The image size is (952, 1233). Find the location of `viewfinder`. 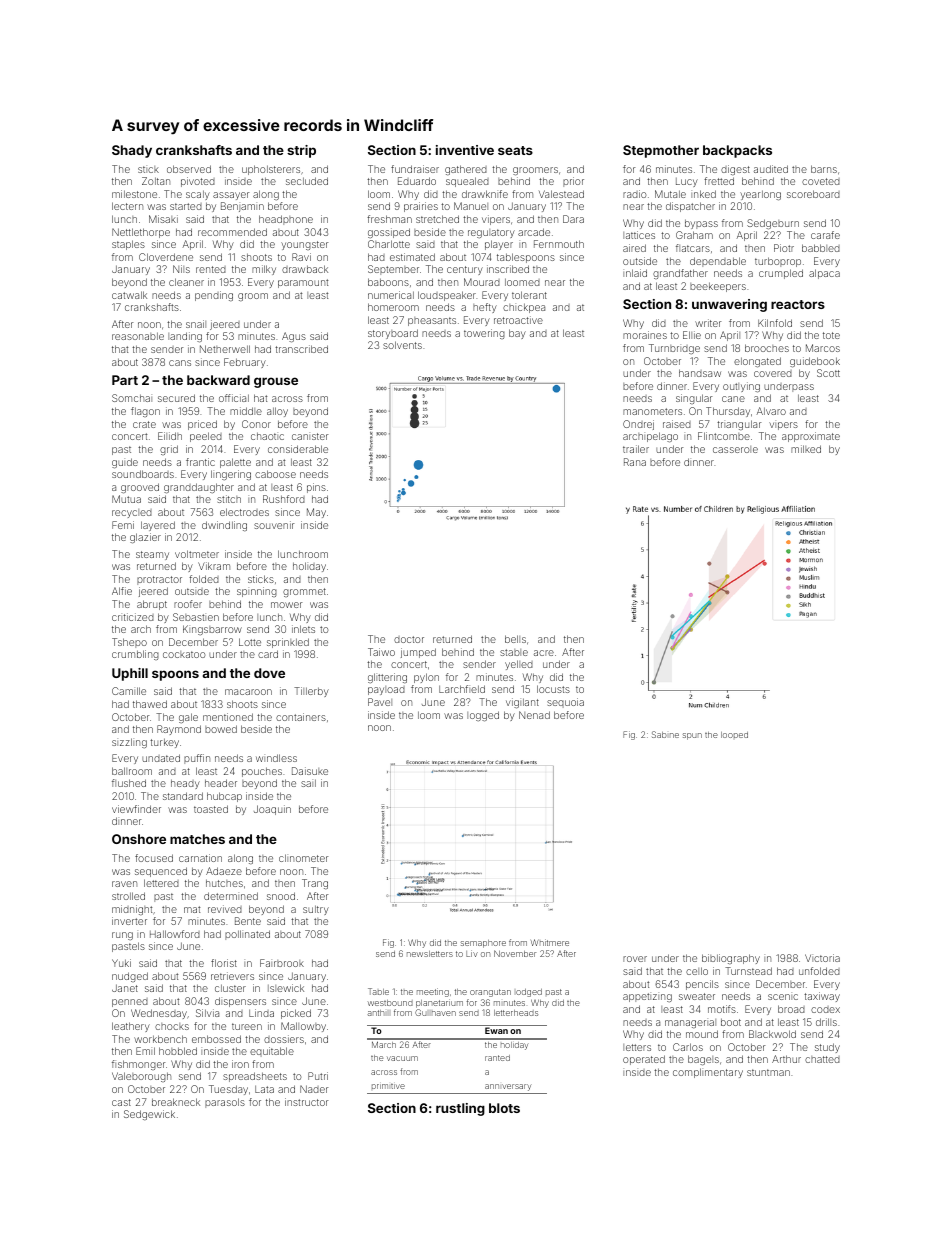

viewfinder is located at coordinates (136, 809).
